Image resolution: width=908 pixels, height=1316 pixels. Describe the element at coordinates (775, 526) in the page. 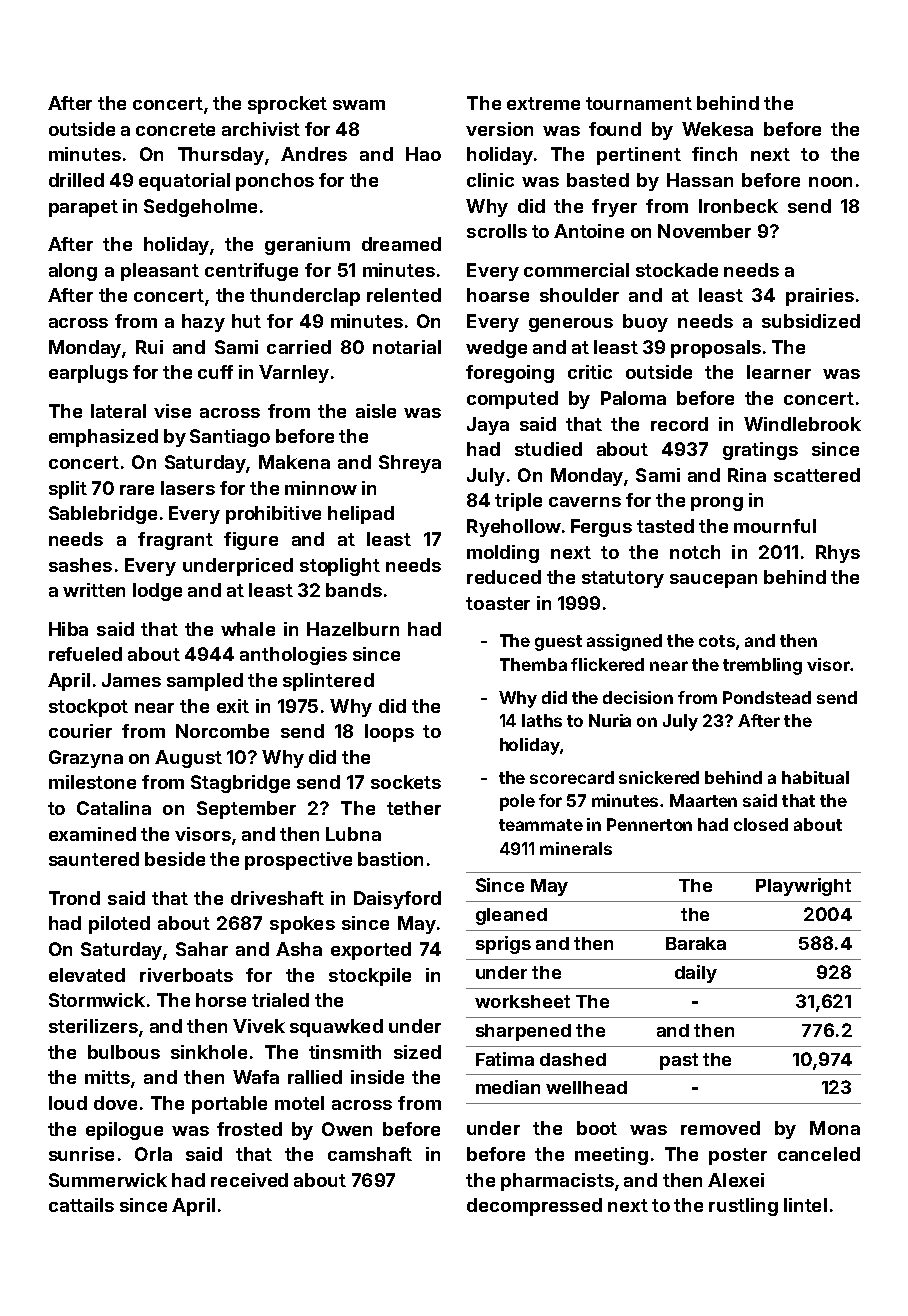

I see `mournful` at that location.
